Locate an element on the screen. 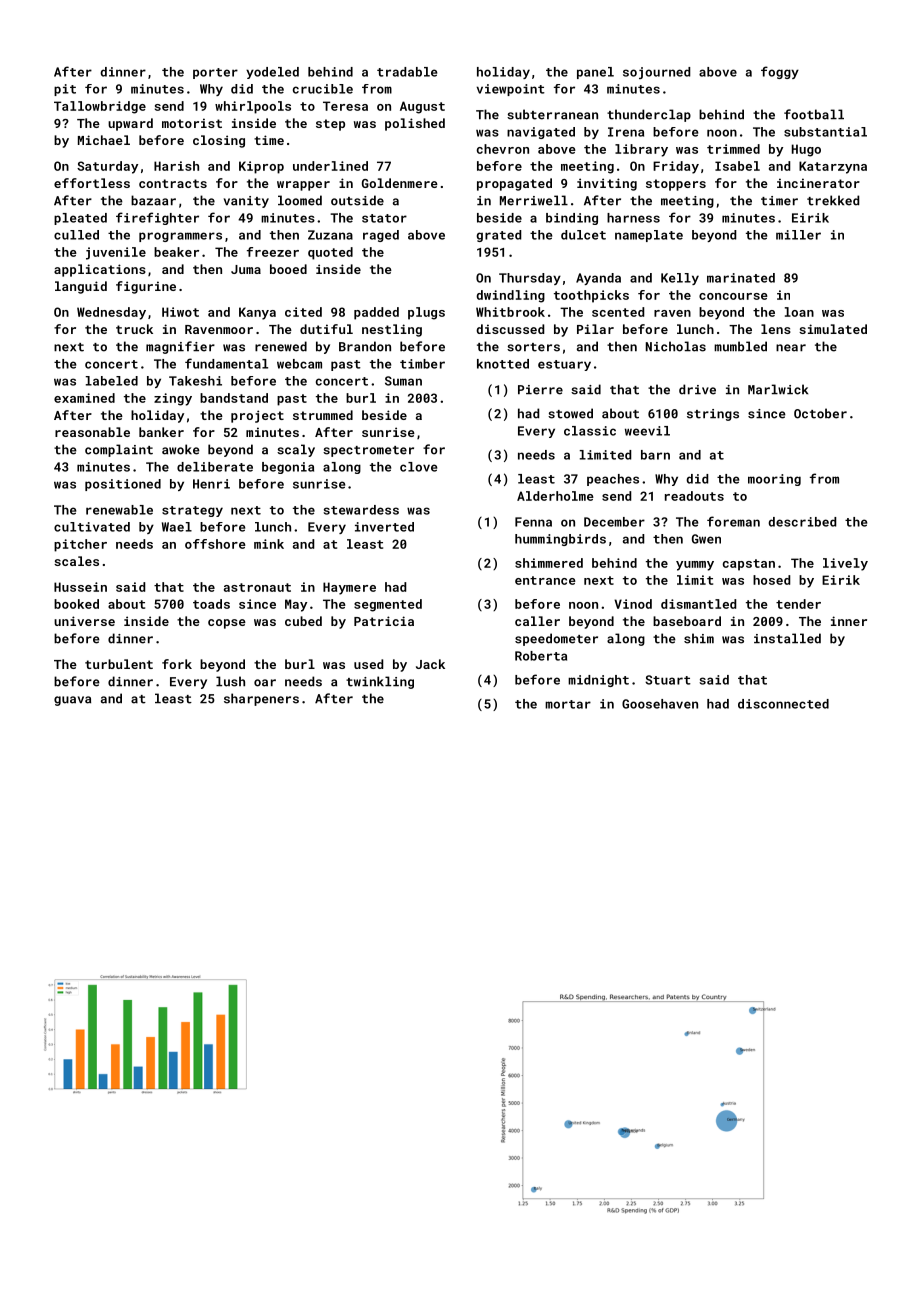 This screenshot has width=924, height=1308. polished is located at coordinates (415, 124).
